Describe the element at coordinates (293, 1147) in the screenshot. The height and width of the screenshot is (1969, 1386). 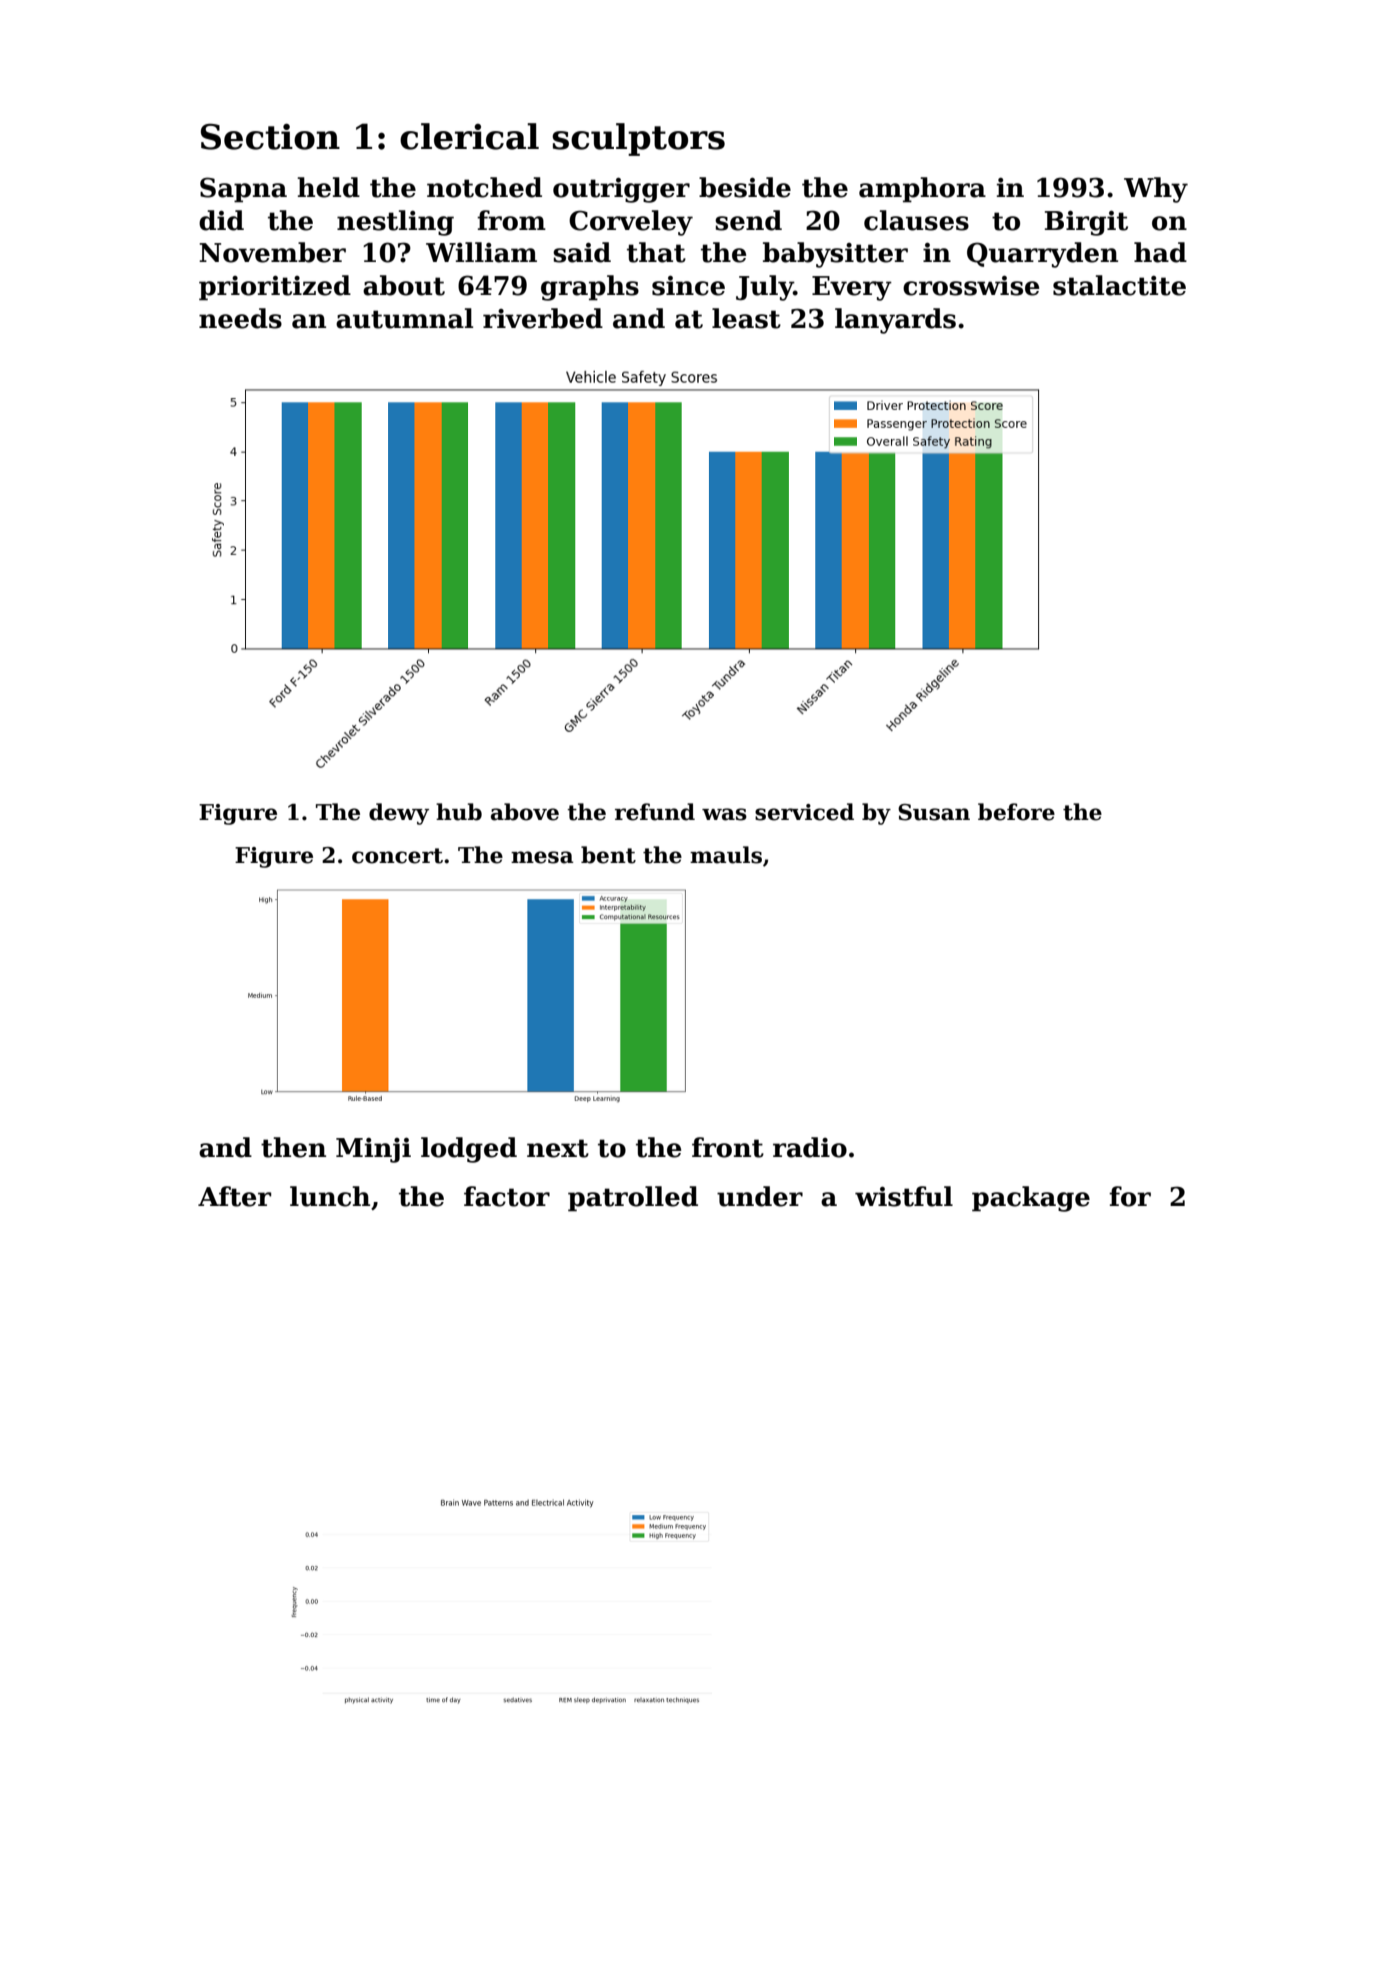
I see `then` at that location.
